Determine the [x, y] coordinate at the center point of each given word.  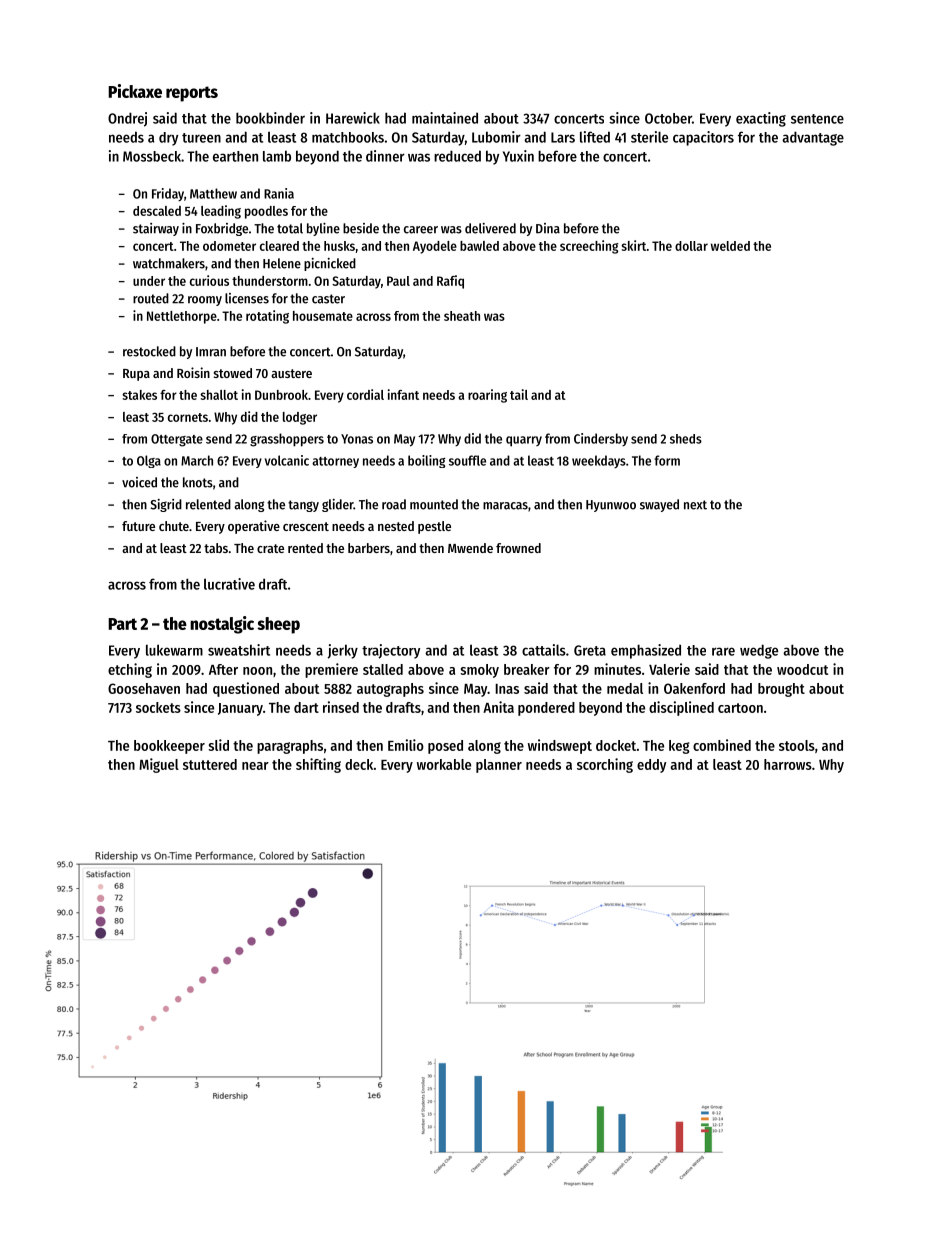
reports [192, 94]
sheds [686, 439]
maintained [445, 118]
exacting [761, 119]
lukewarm [174, 650]
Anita [498, 707]
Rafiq [450, 282]
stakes [139, 395]
